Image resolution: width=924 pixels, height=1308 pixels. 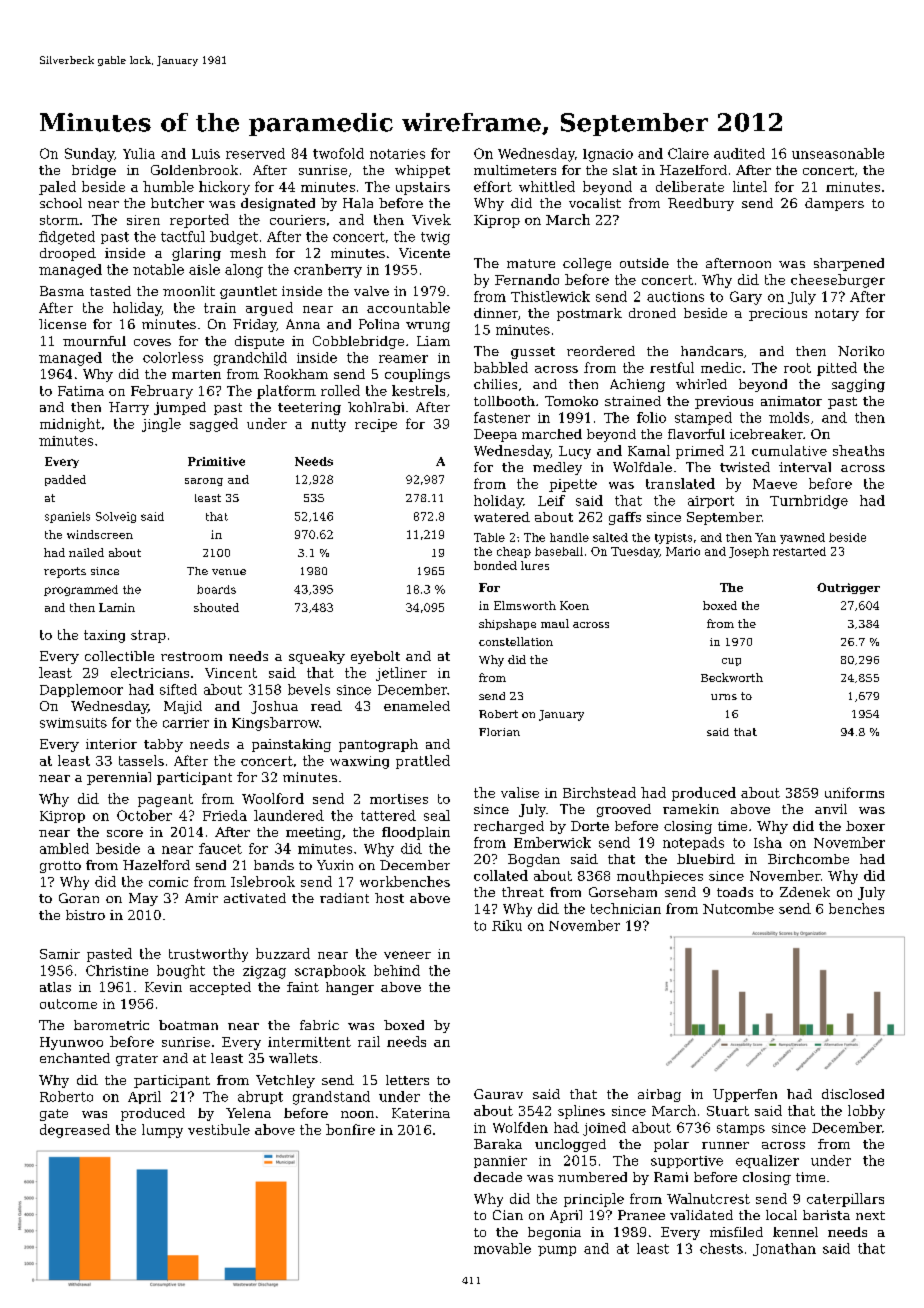 I want to click on degreased, so click(x=75, y=1131).
